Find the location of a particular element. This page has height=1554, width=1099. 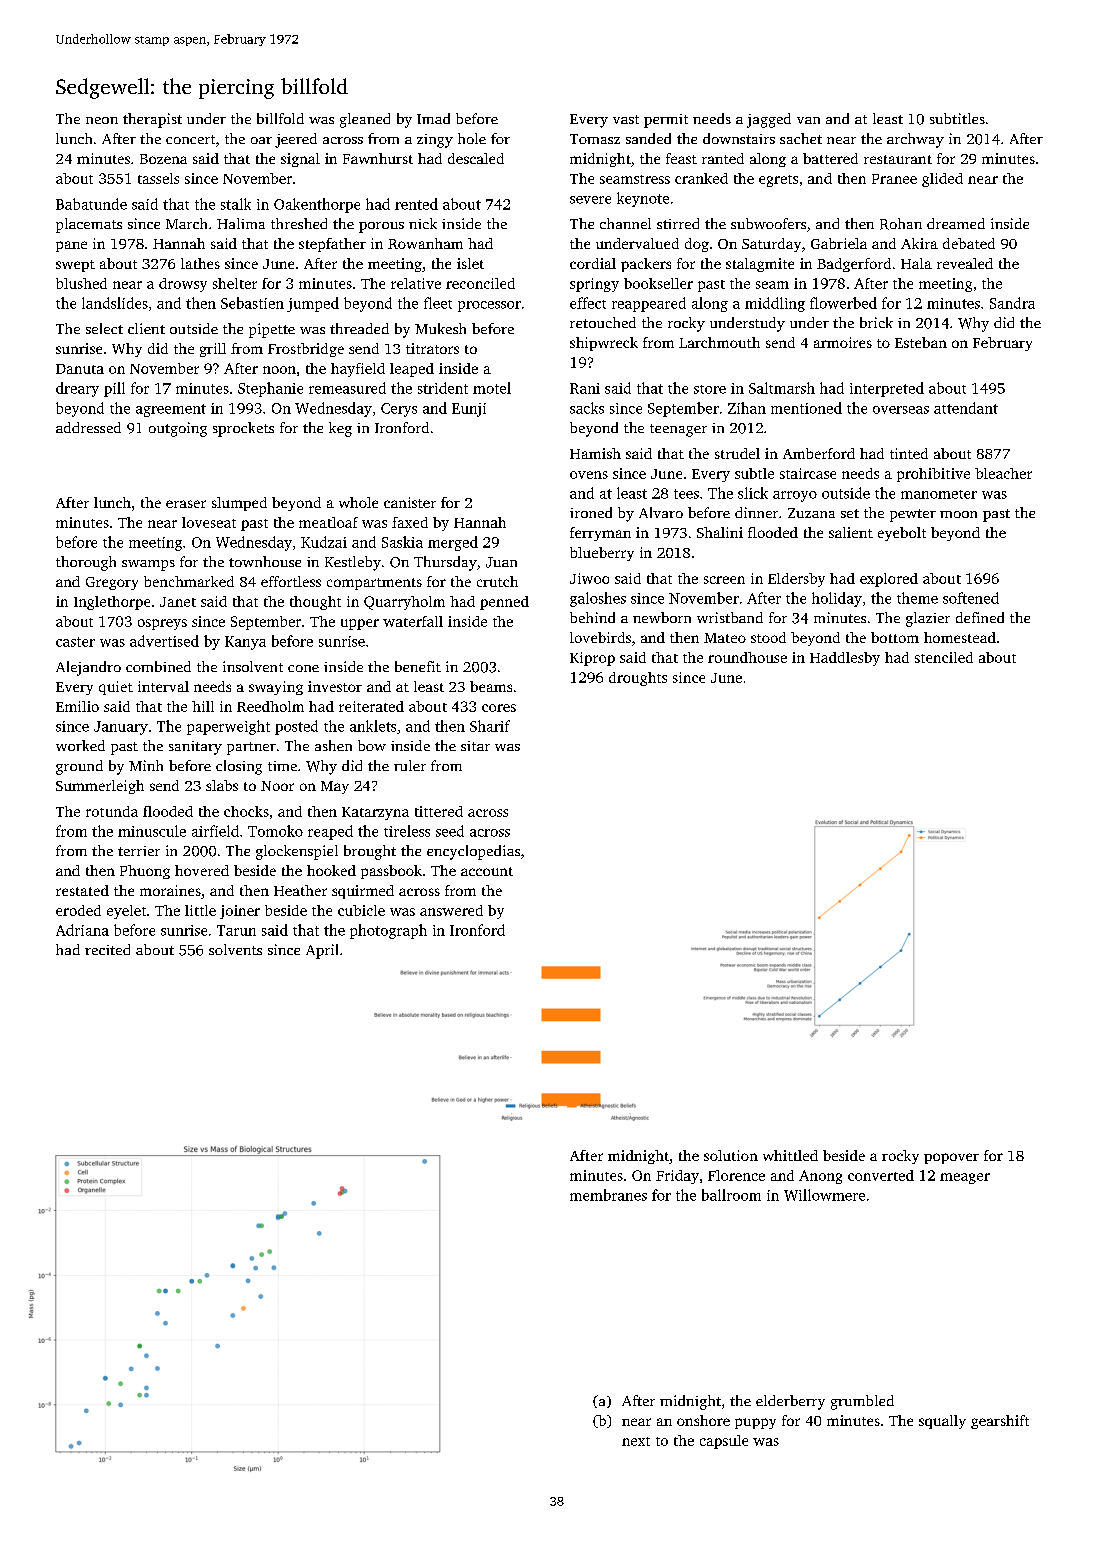

therapist is located at coordinates (152, 120).
